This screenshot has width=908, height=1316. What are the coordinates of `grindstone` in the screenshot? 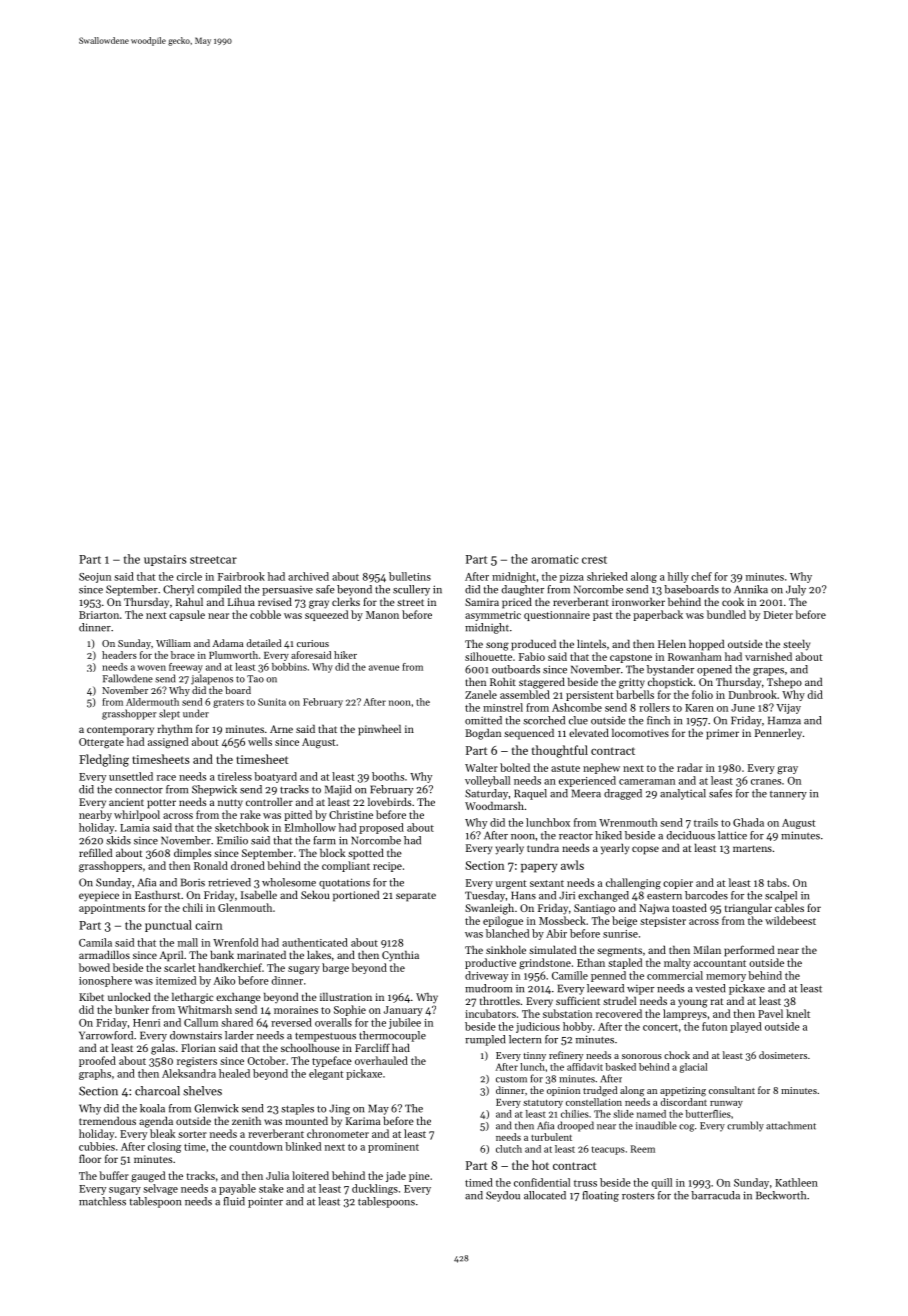 It's located at (545, 963).
